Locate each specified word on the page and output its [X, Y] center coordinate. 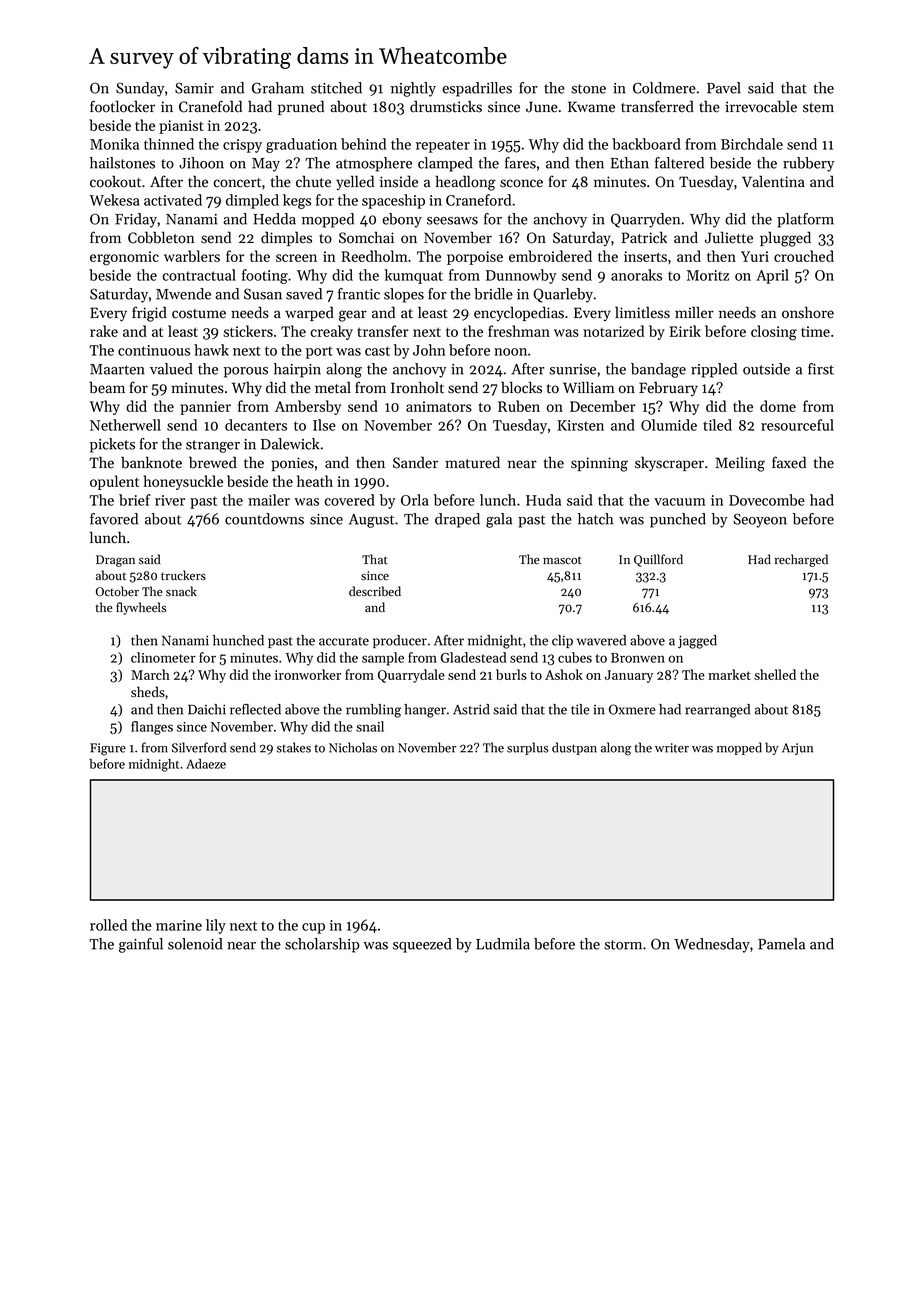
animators [439, 406]
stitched [336, 88]
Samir [194, 88]
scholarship [322, 945]
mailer [269, 500]
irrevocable [761, 106]
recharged [801, 560]
